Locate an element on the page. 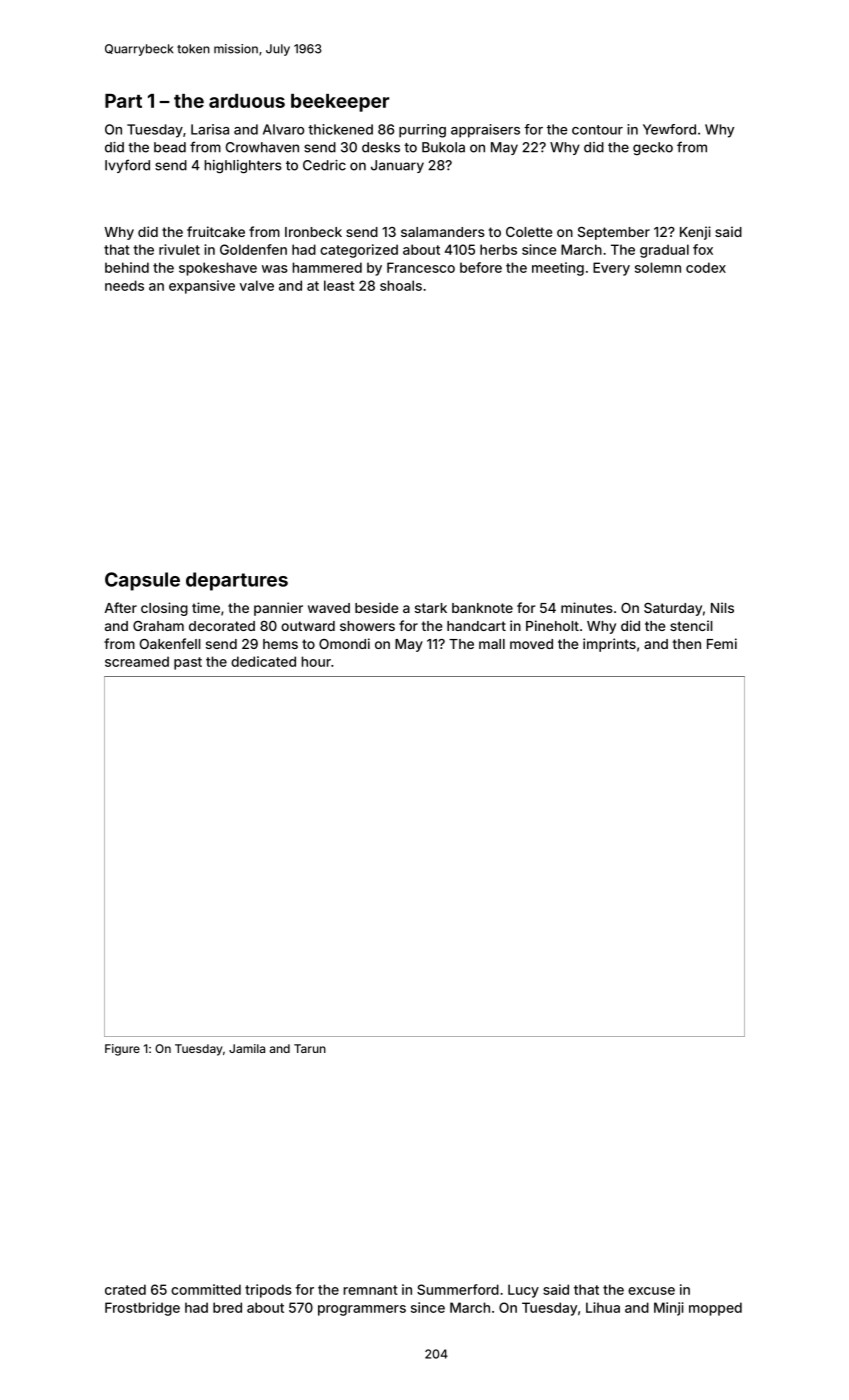 This page has height=1400, width=849. bead is located at coordinates (170, 147).
